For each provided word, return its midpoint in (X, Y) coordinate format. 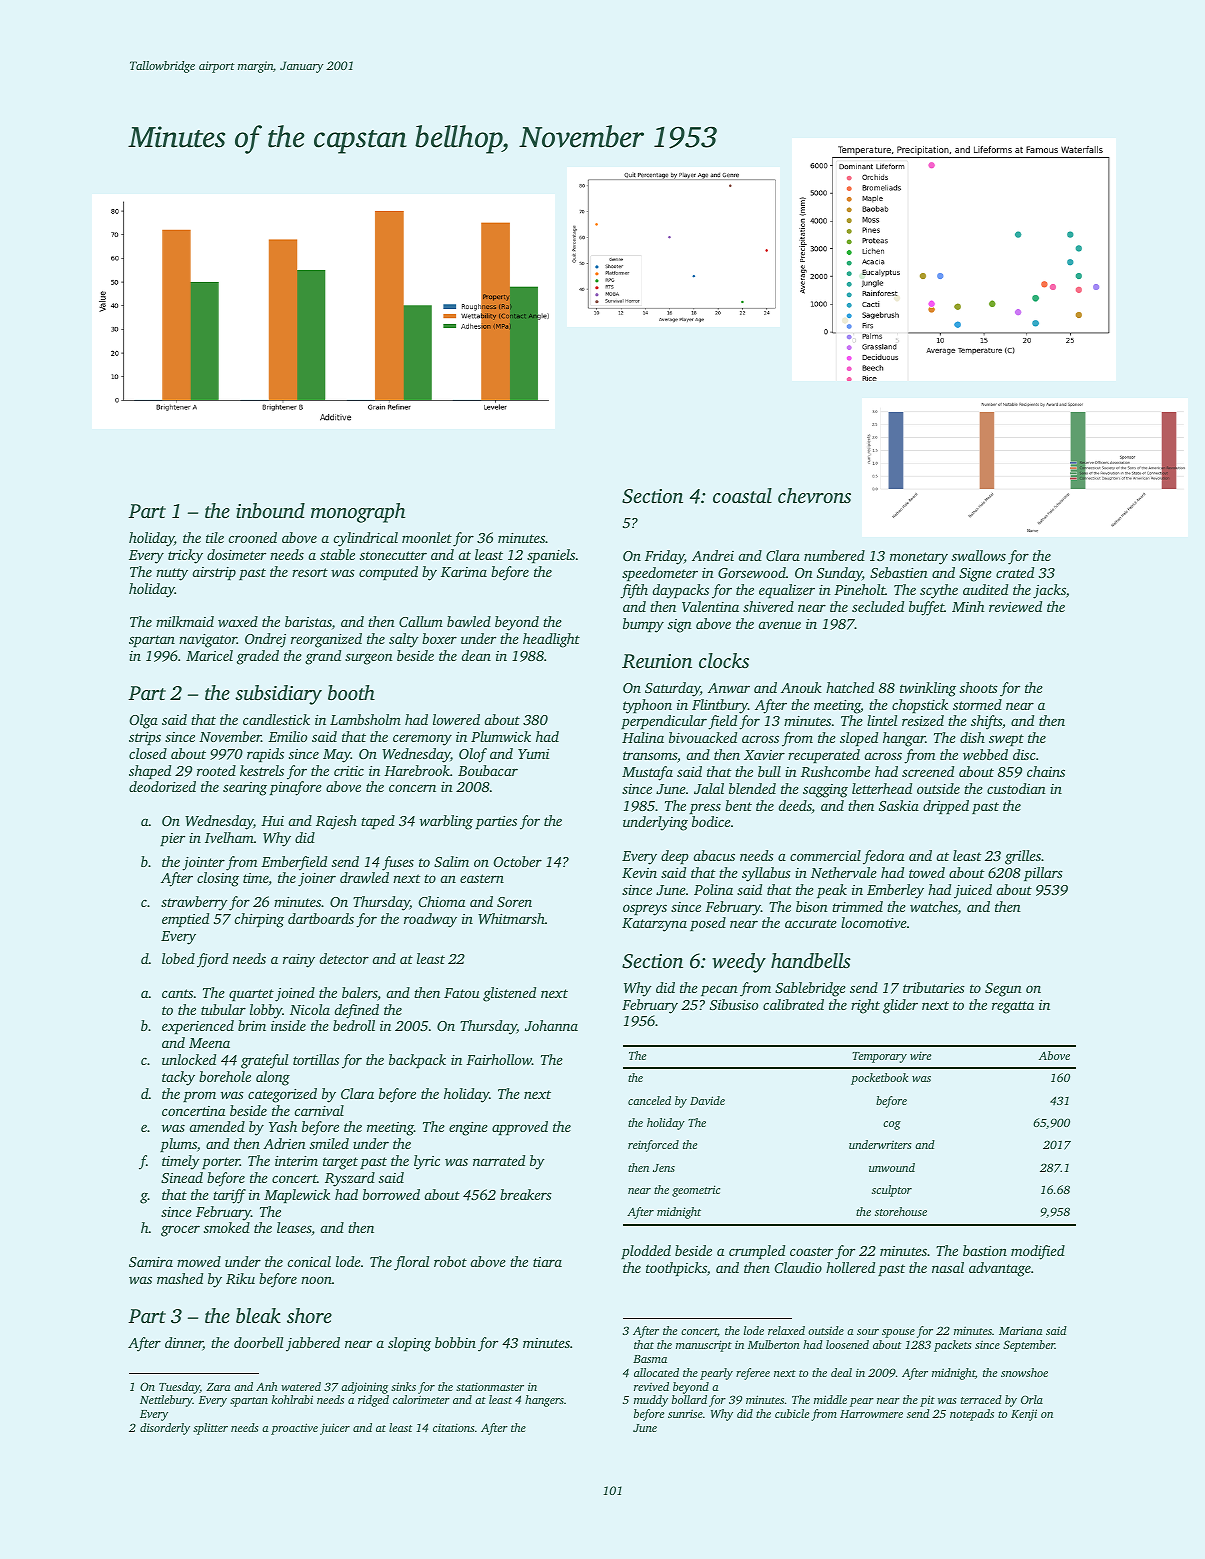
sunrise (685, 1413)
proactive (294, 1429)
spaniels (551, 556)
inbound (270, 510)
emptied (185, 920)
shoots (979, 687)
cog (892, 1125)
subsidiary (278, 695)
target (340, 1163)
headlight (551, 640)
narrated (499, 1160)
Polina (713, 889)
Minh (968, 606)
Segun (1003, 990)
